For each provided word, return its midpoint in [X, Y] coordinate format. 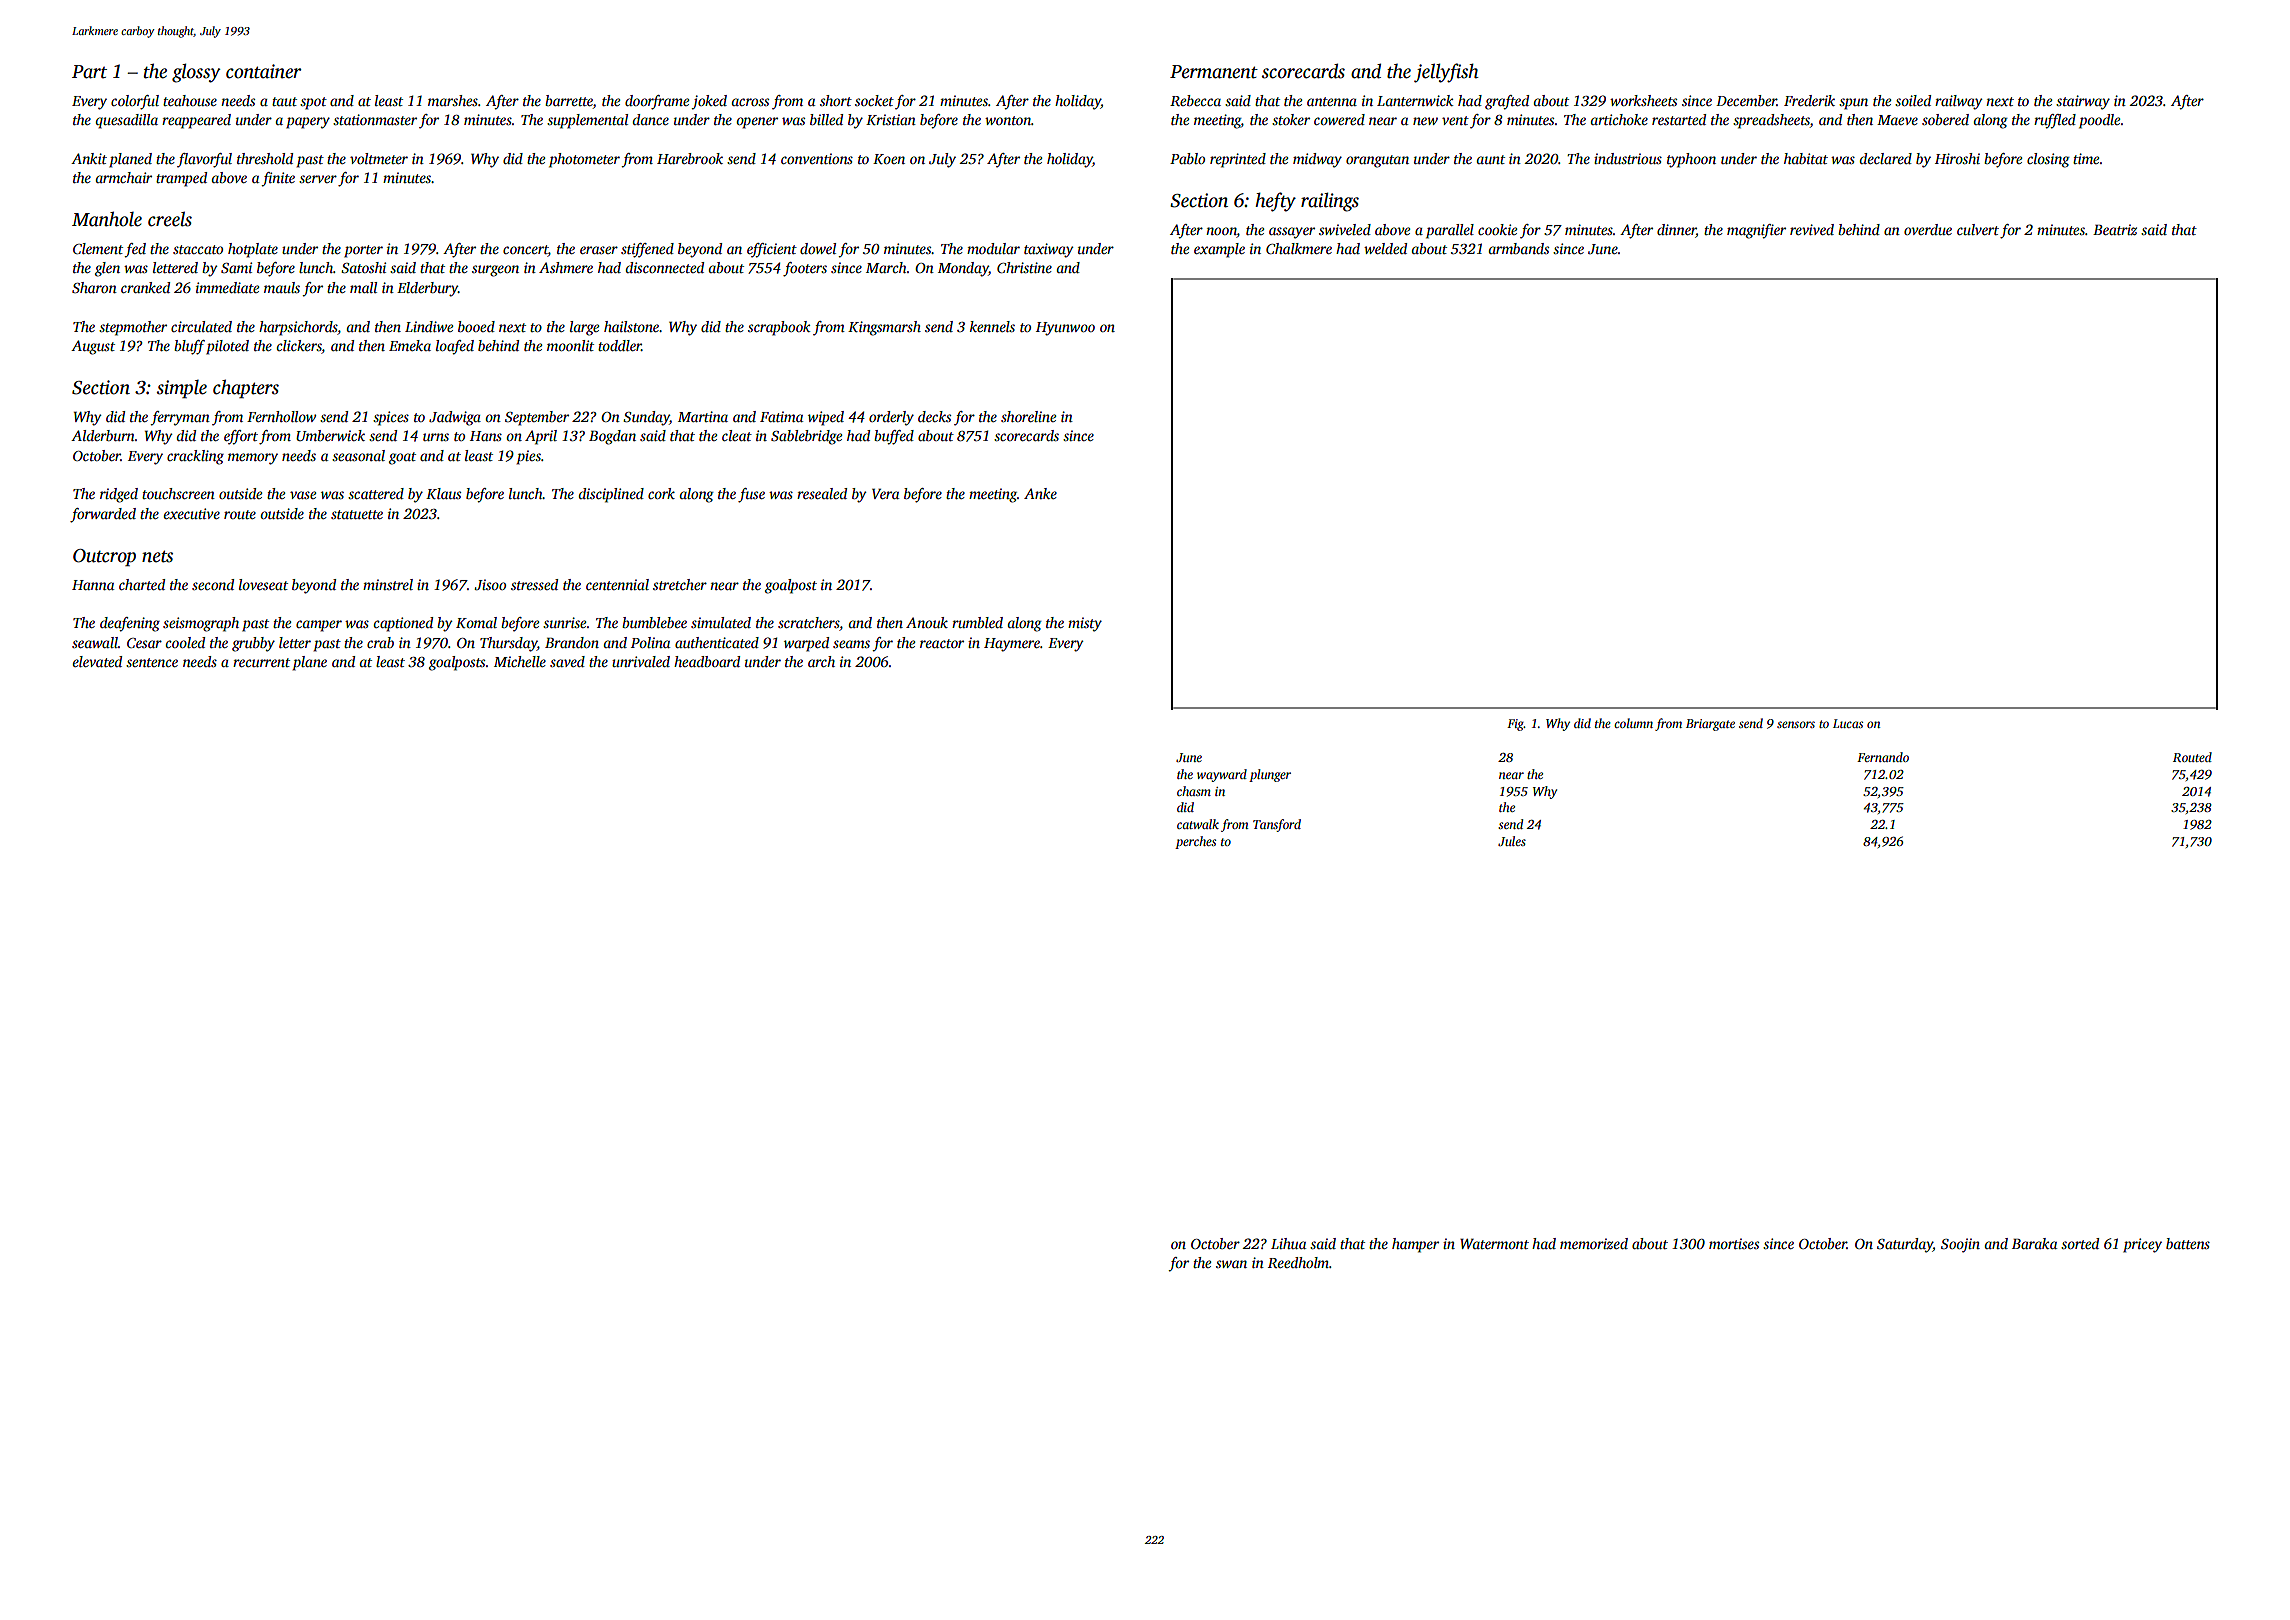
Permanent [1214, 72]
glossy [196, 73]
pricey [2142, 1245]
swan [1231, 1264]
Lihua [1288, 1243]
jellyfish [1446, 73]
